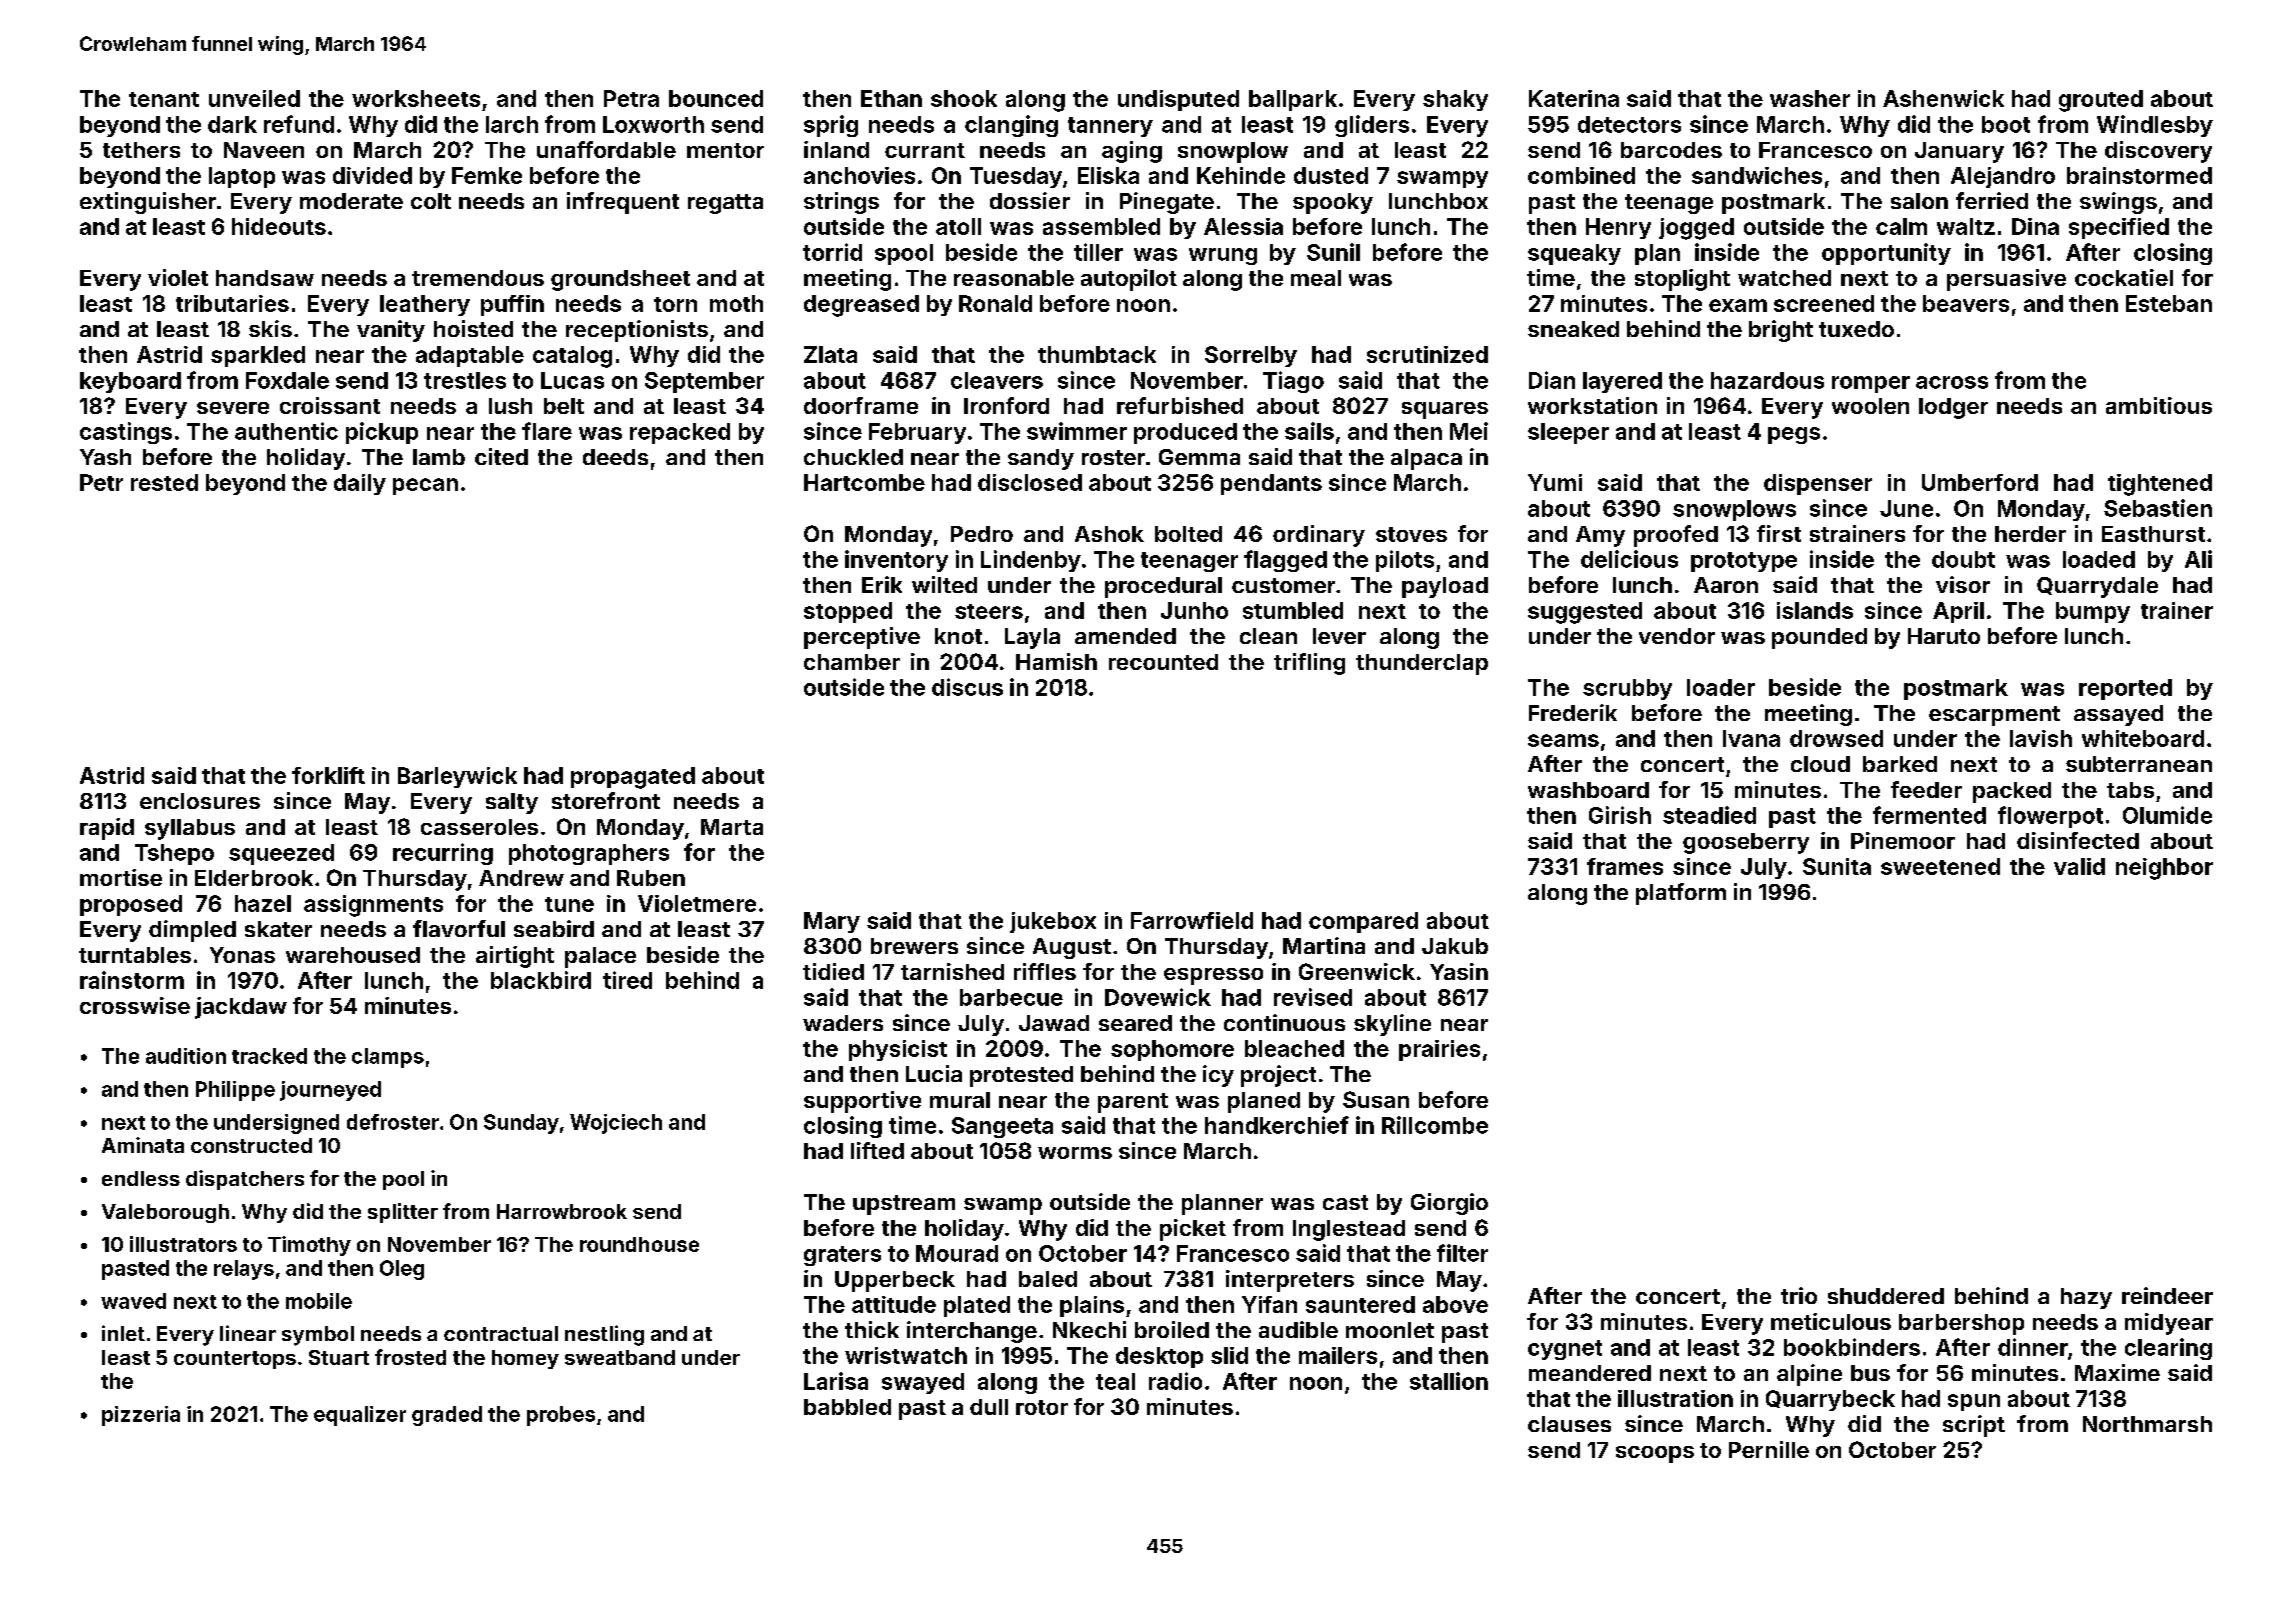  I want to click on meal, so click(1316, 278).
